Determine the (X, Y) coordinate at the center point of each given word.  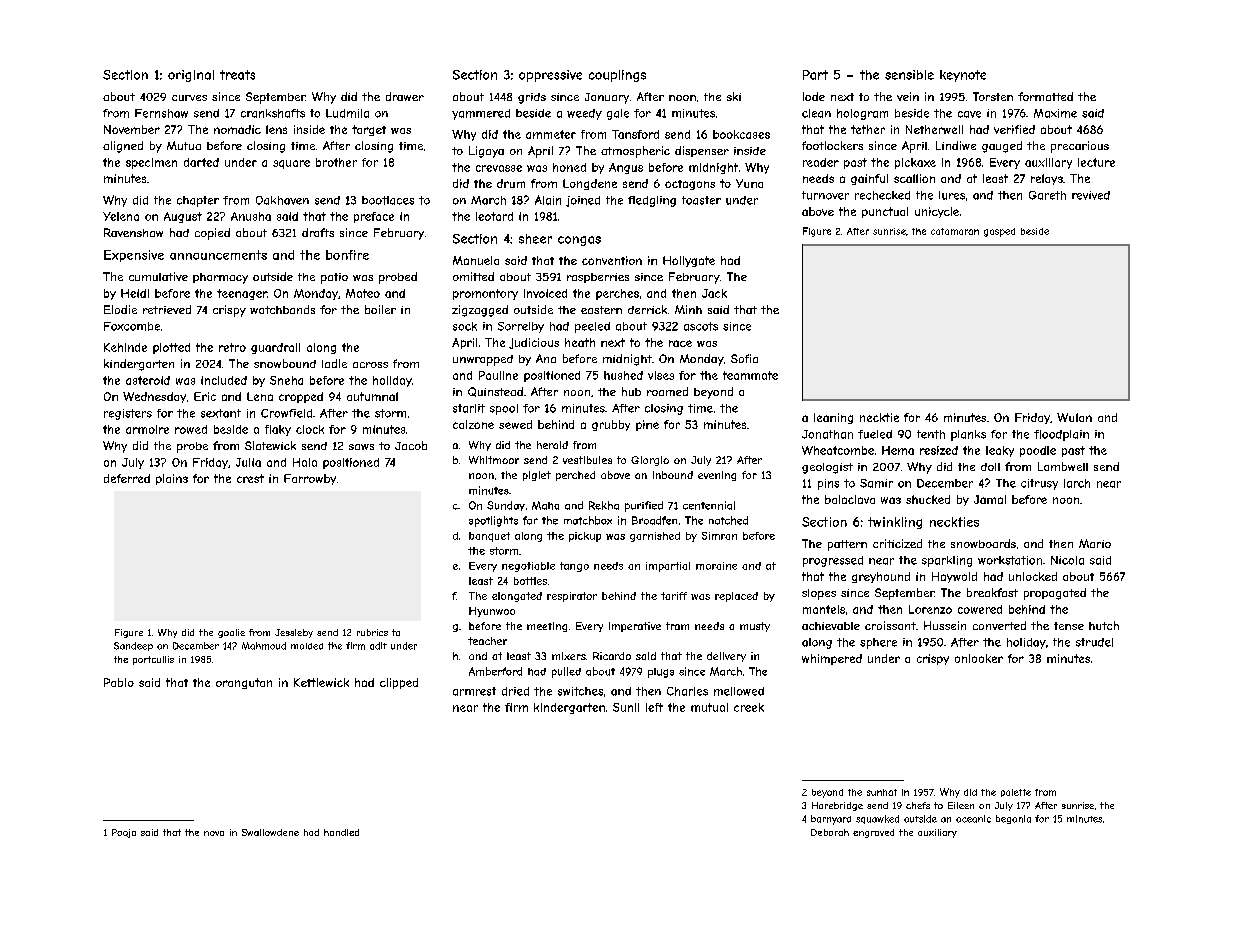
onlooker (979, 658)
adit (378, 646)
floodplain (1061, 435)
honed (569, 167)
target (369, 130)
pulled (566, 672)
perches (617, 294)
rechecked (882, 195)
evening (717, 476)
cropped (301, 397)
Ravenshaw (133, 232)
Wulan (1074, 417)
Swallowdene (270, 832)
